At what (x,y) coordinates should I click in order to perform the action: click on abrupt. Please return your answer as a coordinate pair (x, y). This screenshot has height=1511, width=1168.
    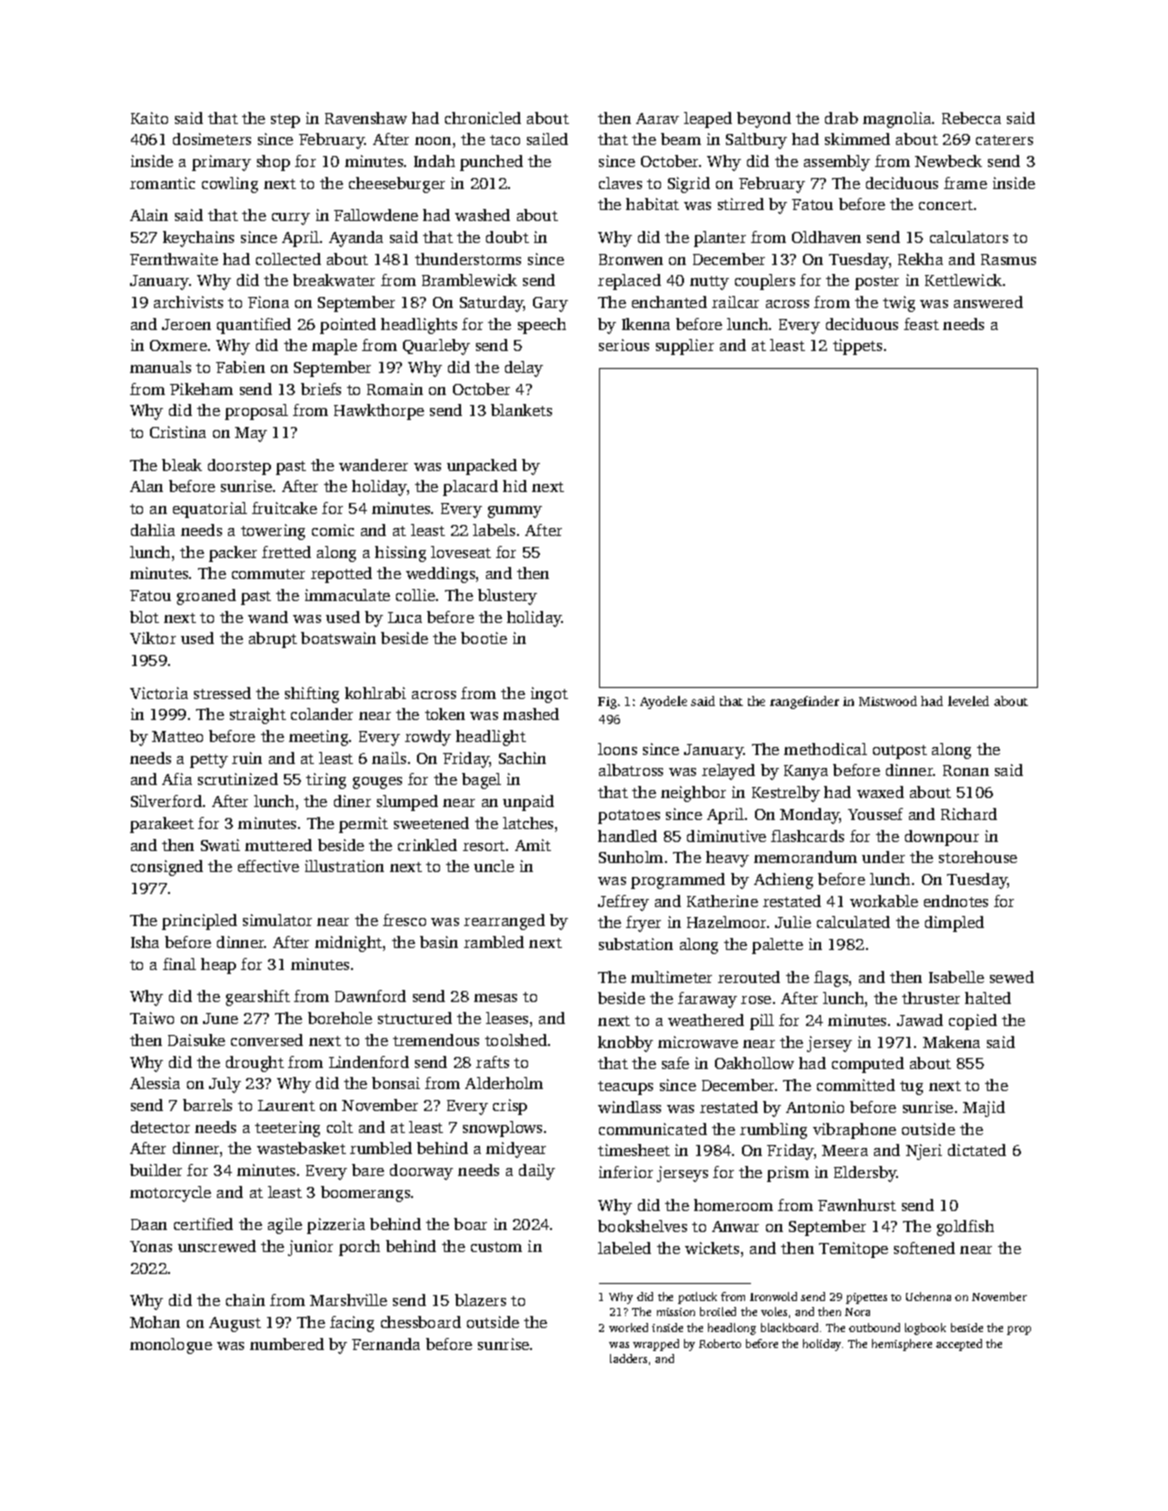
    Looking at the image, I should click on (273, 640).
